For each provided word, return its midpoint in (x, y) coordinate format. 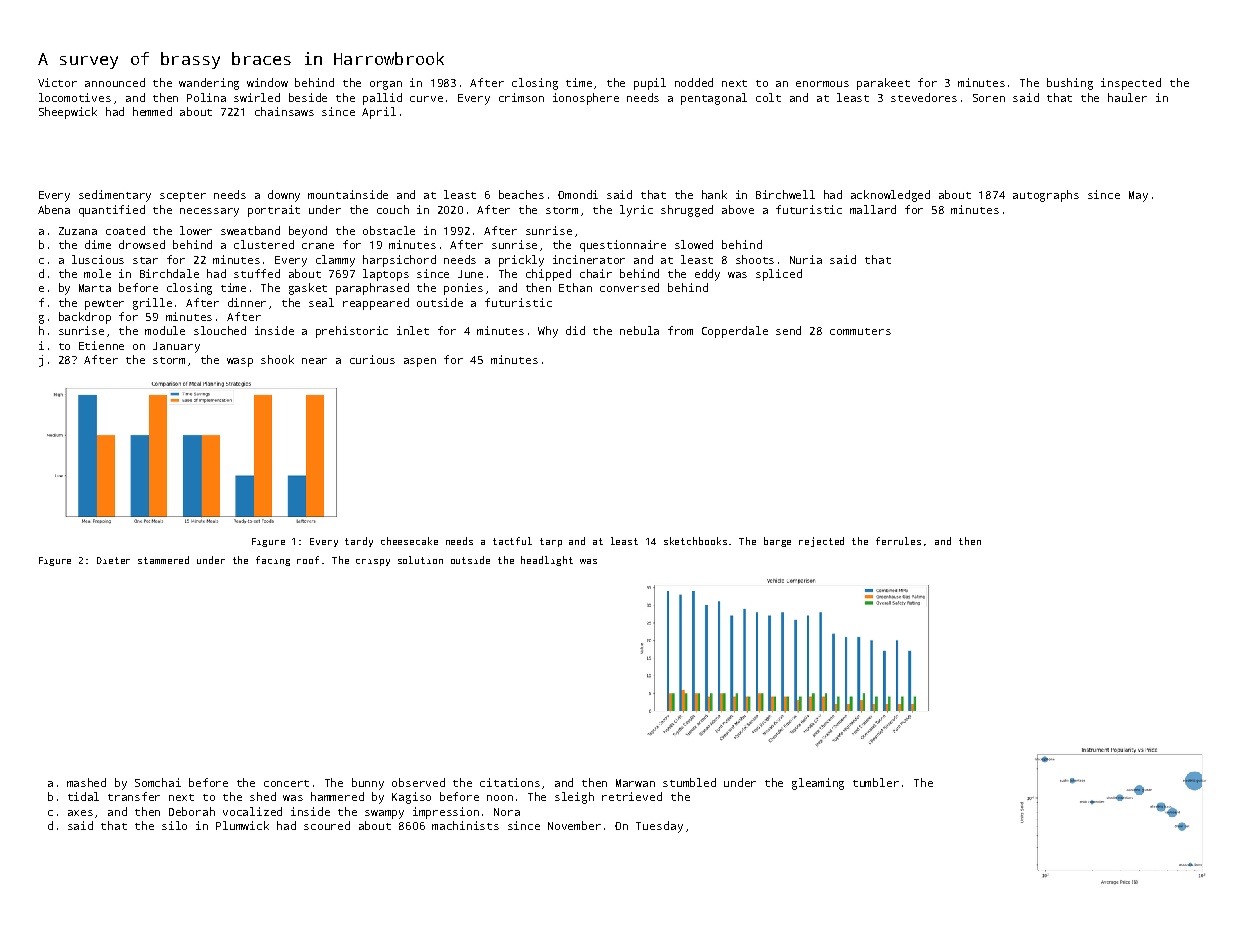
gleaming (818, 784)
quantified (112, 211)
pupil (650, 84)
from (680, 330)
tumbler (876, 782)
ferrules (898, 541)
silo (174, 825)
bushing (1070, 84)
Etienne (101, 345)
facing (273, 561)
